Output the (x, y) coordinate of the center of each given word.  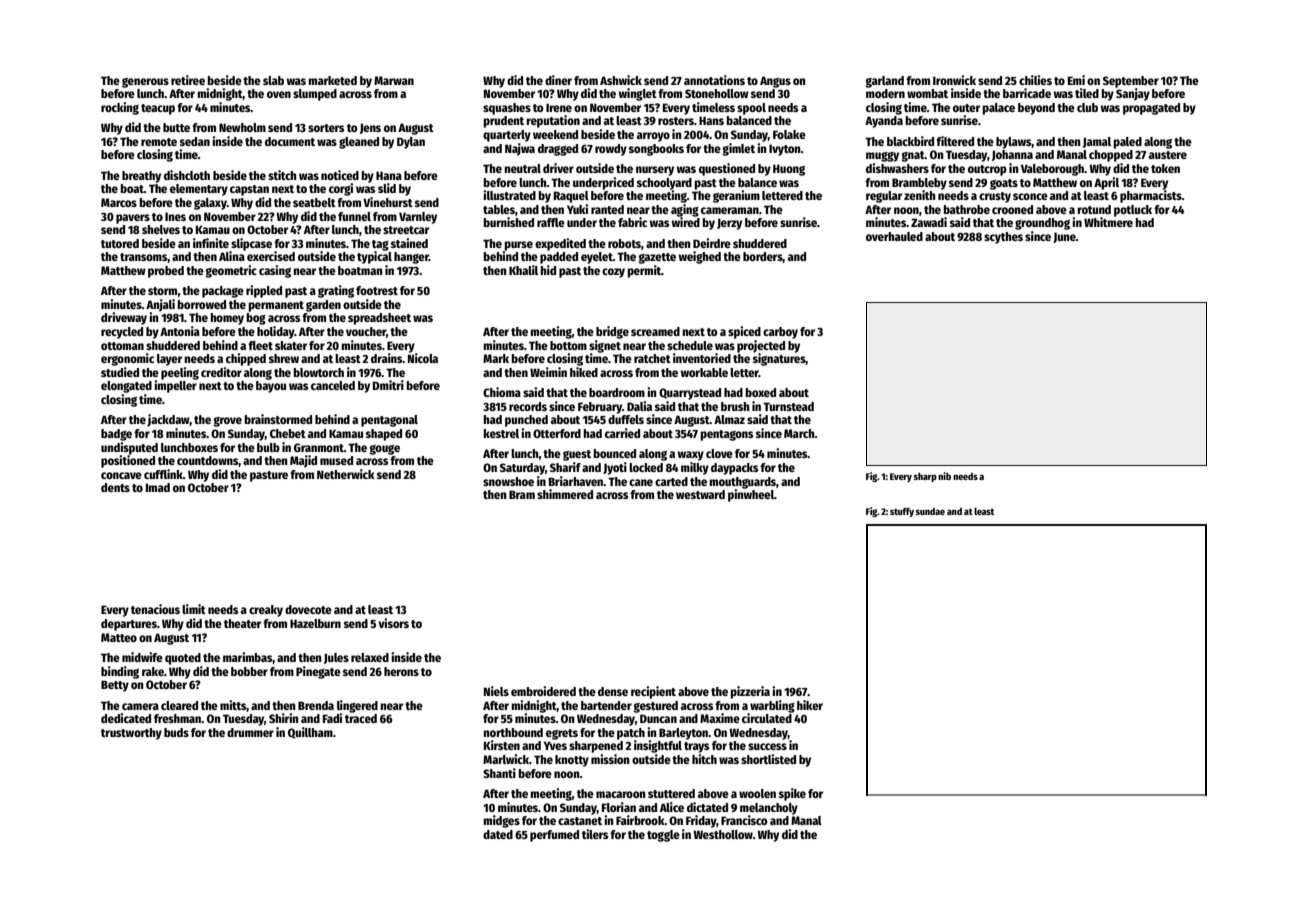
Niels (496, 691)
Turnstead (788, 406)
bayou (271, 387)
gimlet (738, 149)
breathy (141, 177)
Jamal (1097, 142)
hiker (810, 705)
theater (242, 623)
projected (761, 346)
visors (393, 623)
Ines (175, 216)
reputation (553, 121)
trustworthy (131, 734)
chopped (1111, 156)
